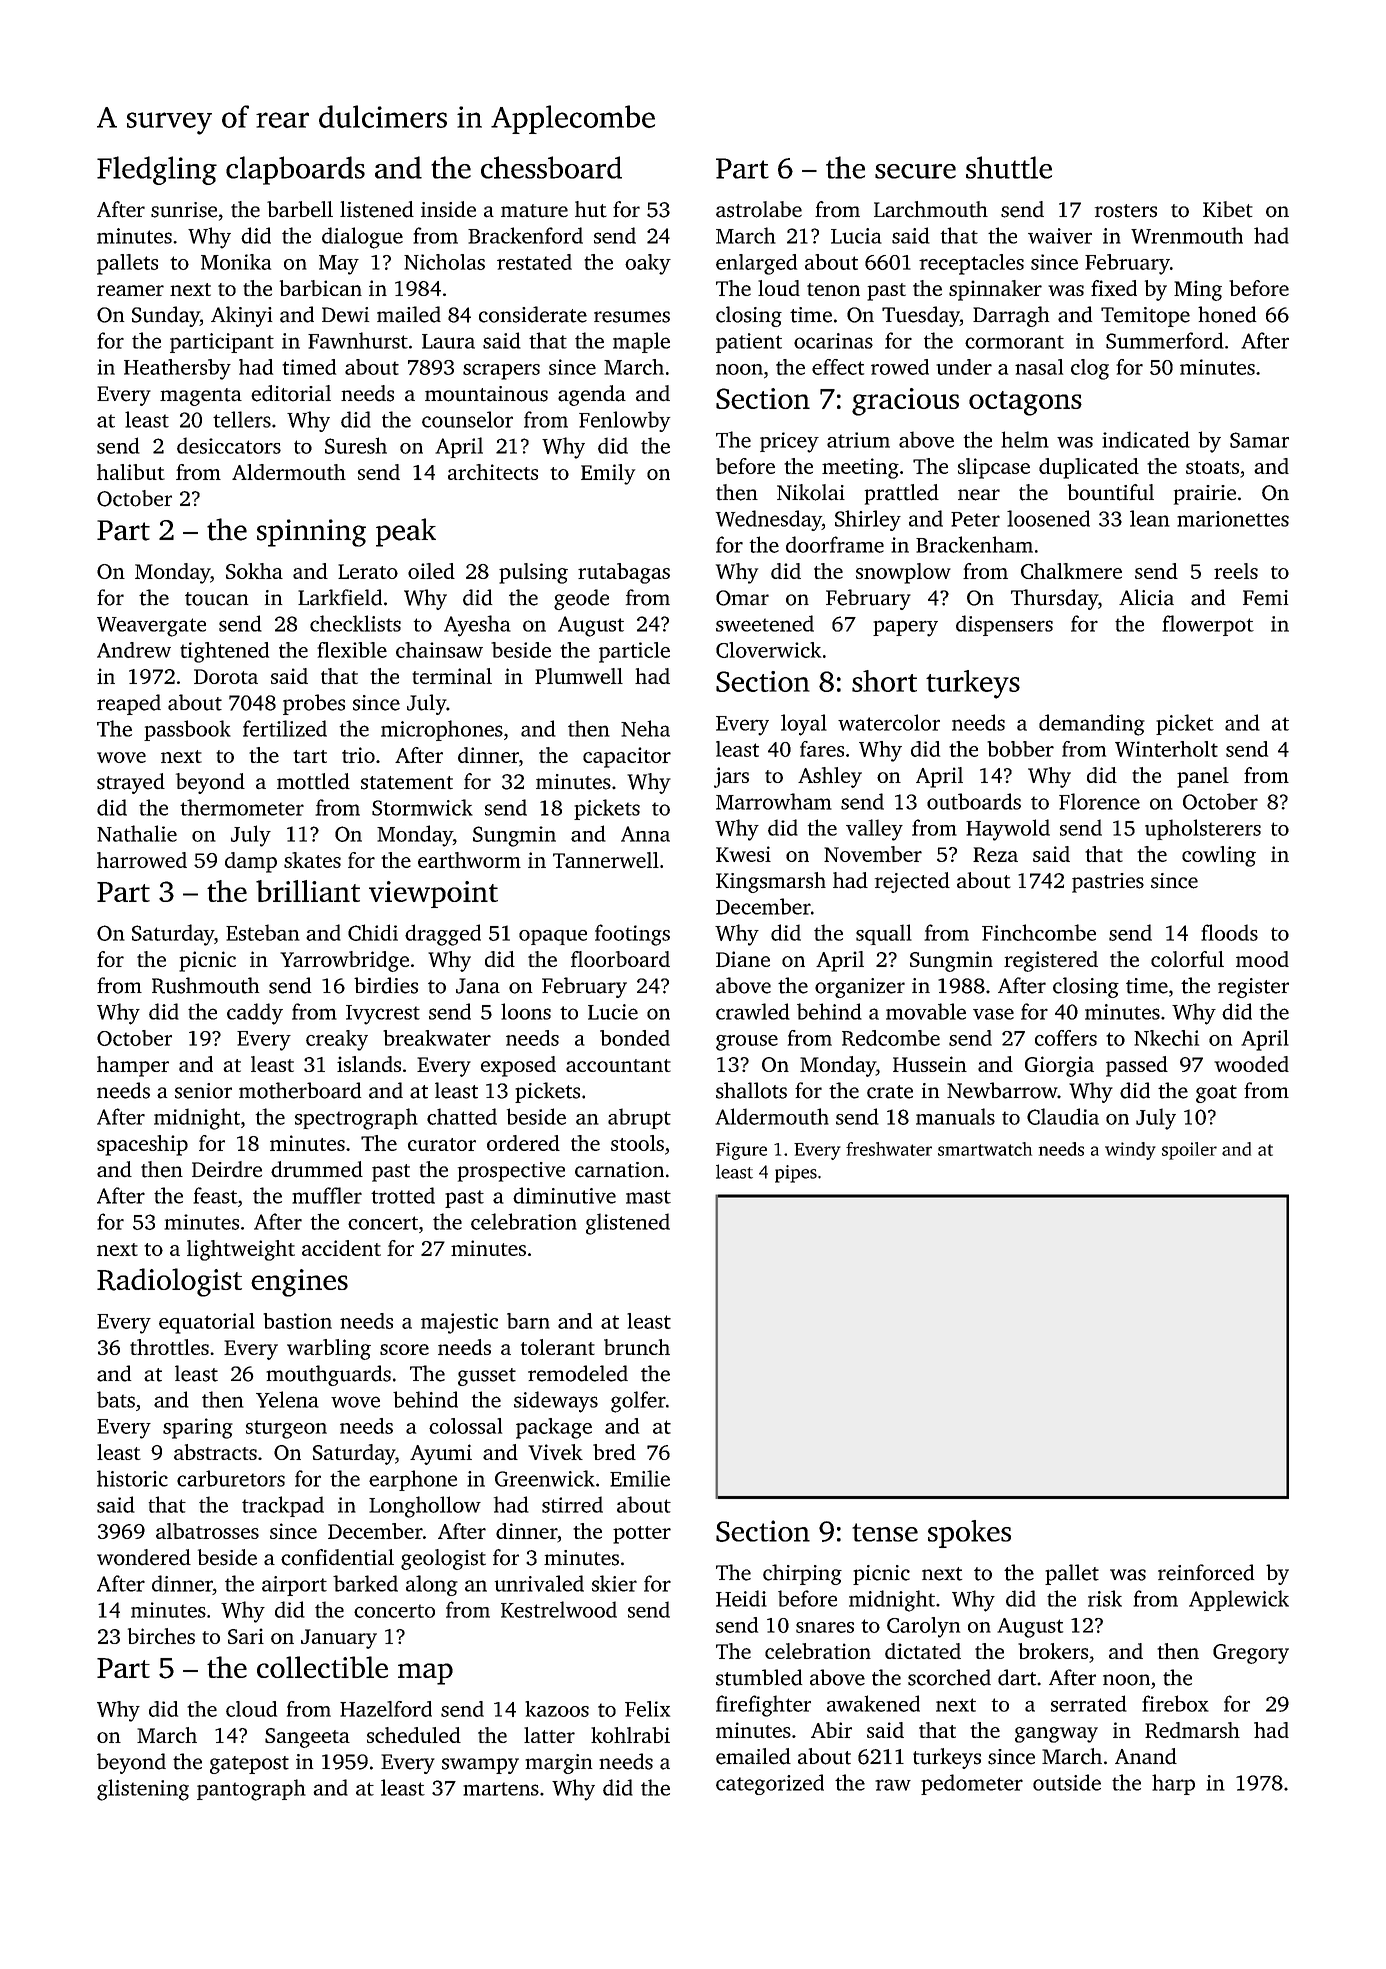 This image has width=1386, height=1969. What do you see at coordinates (638, 1402) in the image?
I see `golfer` at bounding box center [638, 1402].
